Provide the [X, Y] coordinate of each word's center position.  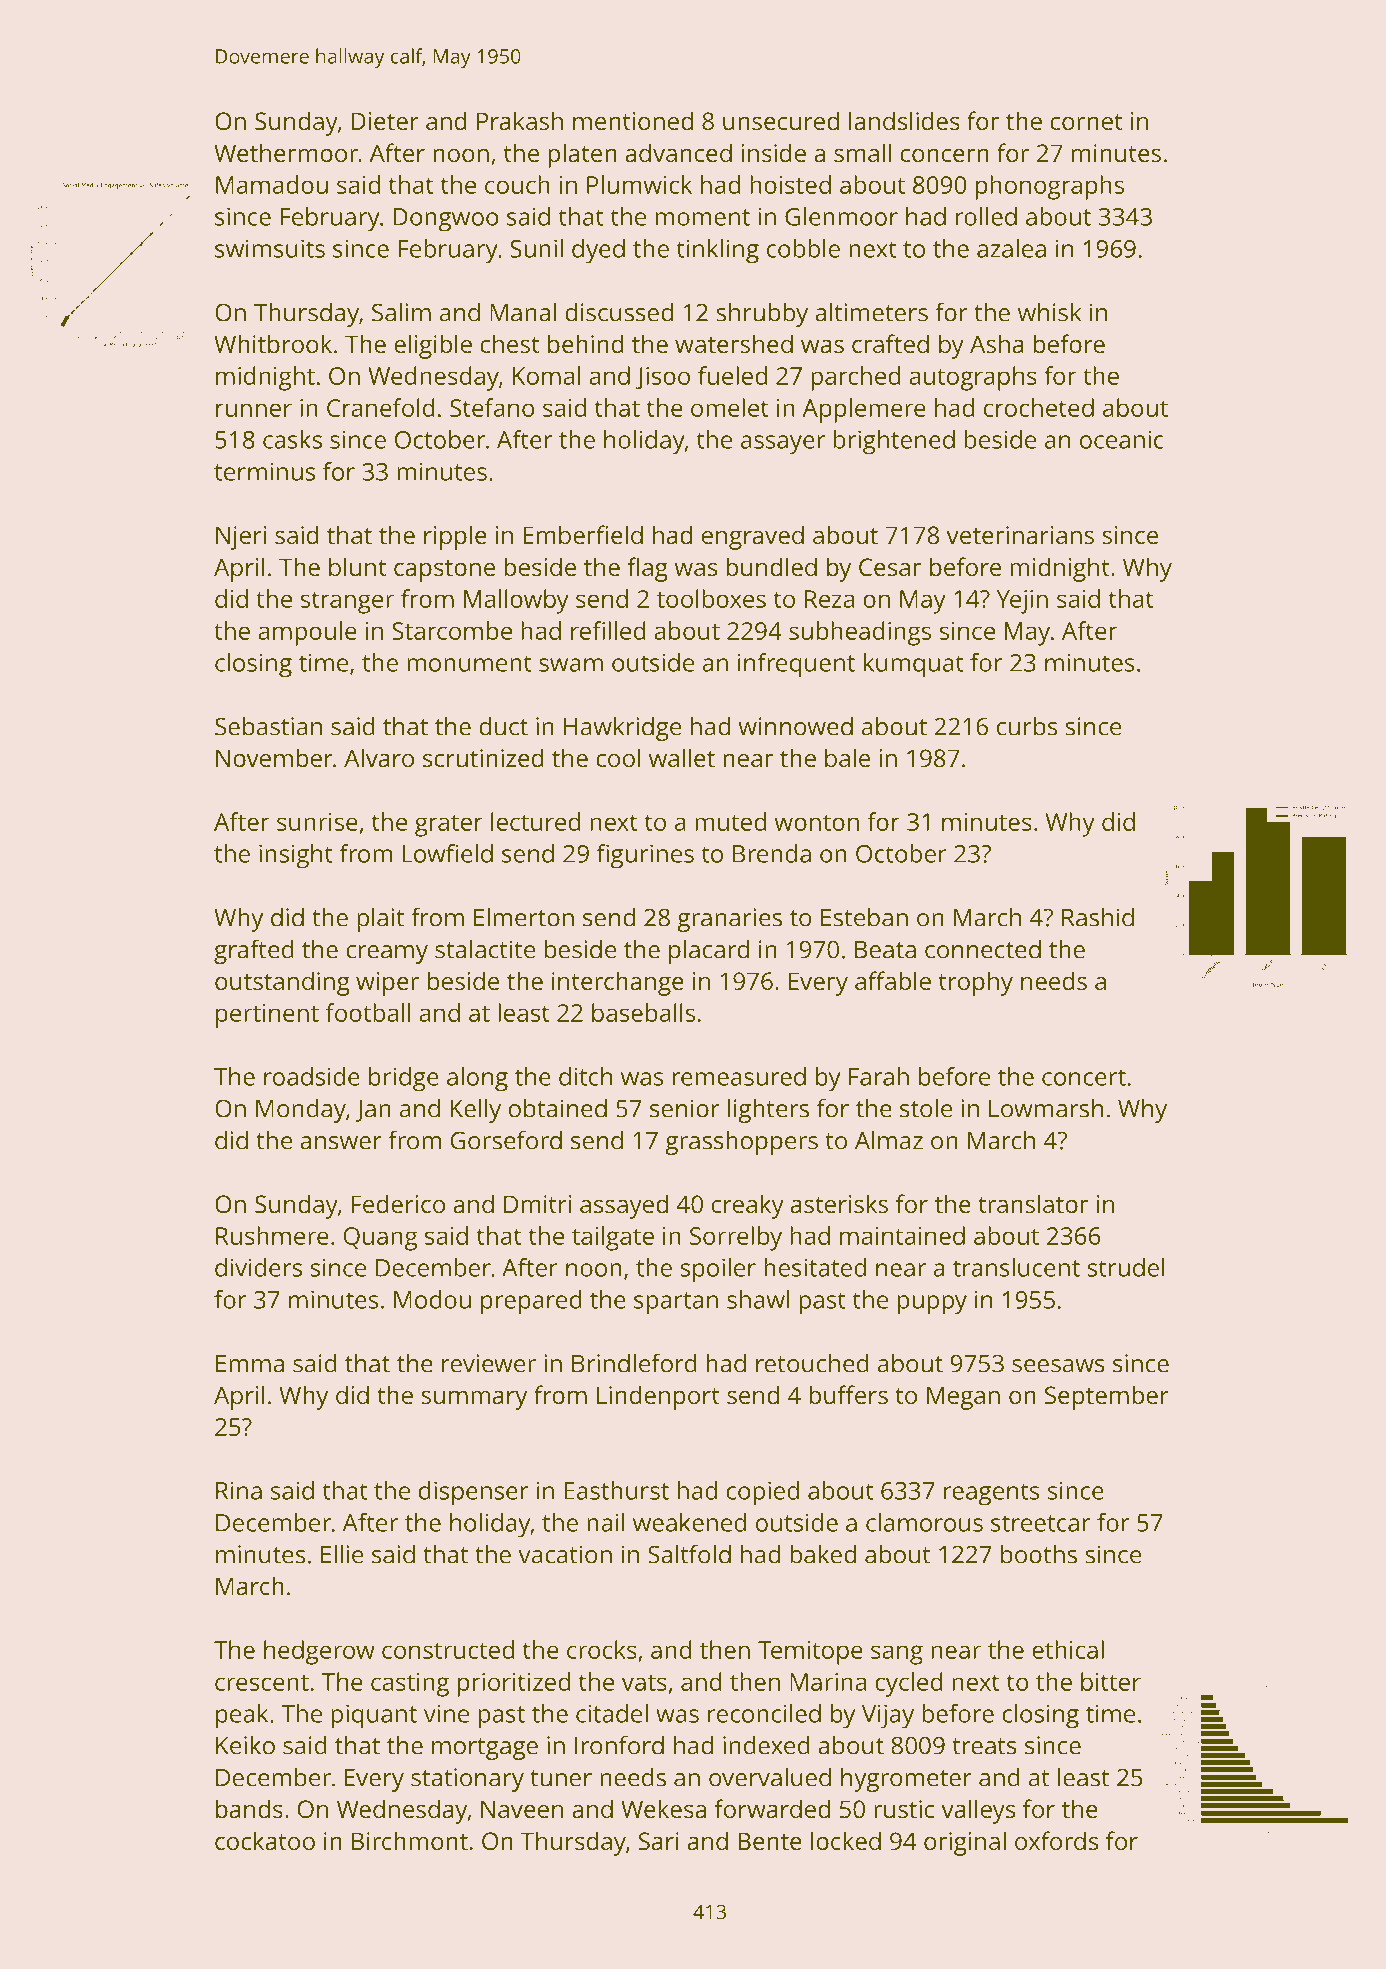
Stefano [492, 407]
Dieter [385, 121]
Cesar [890, 567]
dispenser [473, 1493]
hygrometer [906, 1780]
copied [762, 1493]
